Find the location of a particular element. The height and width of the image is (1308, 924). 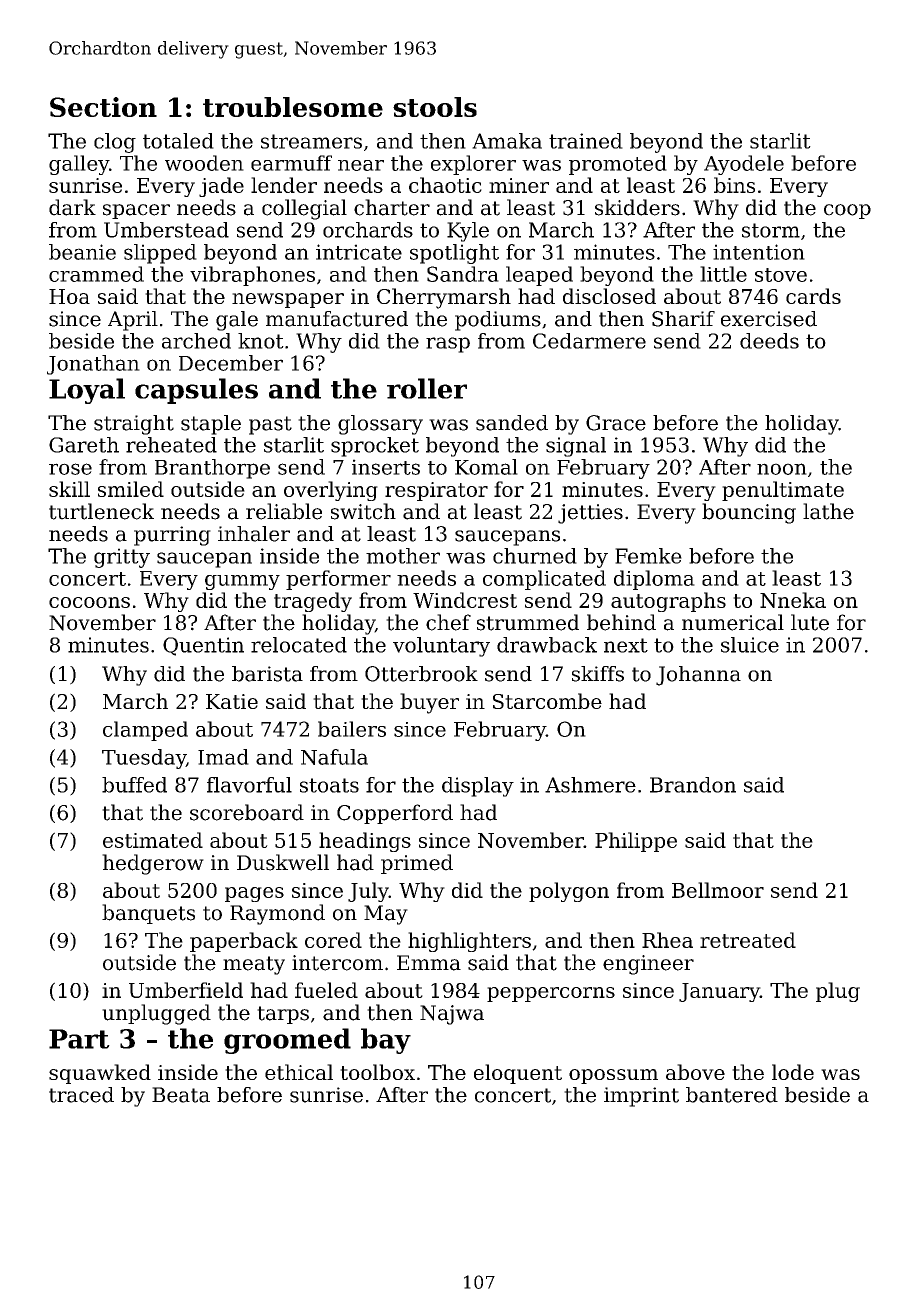

Umberstead is located at coordinates (166, 230).
